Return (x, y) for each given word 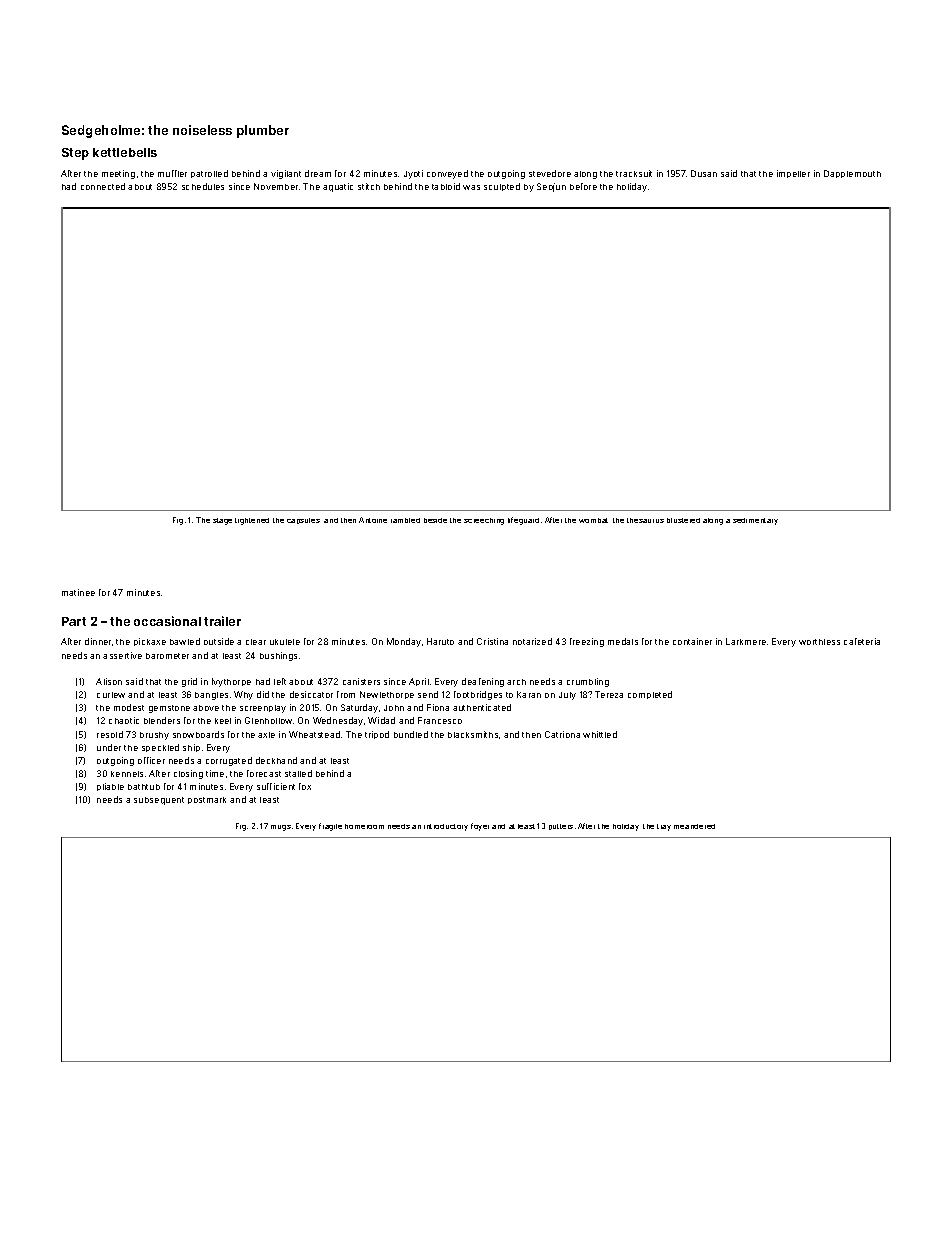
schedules (203, 186)
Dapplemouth (852, 174)
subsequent (159, 801)
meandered (694, 826)
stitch (369, 186)
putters (561, 827)
